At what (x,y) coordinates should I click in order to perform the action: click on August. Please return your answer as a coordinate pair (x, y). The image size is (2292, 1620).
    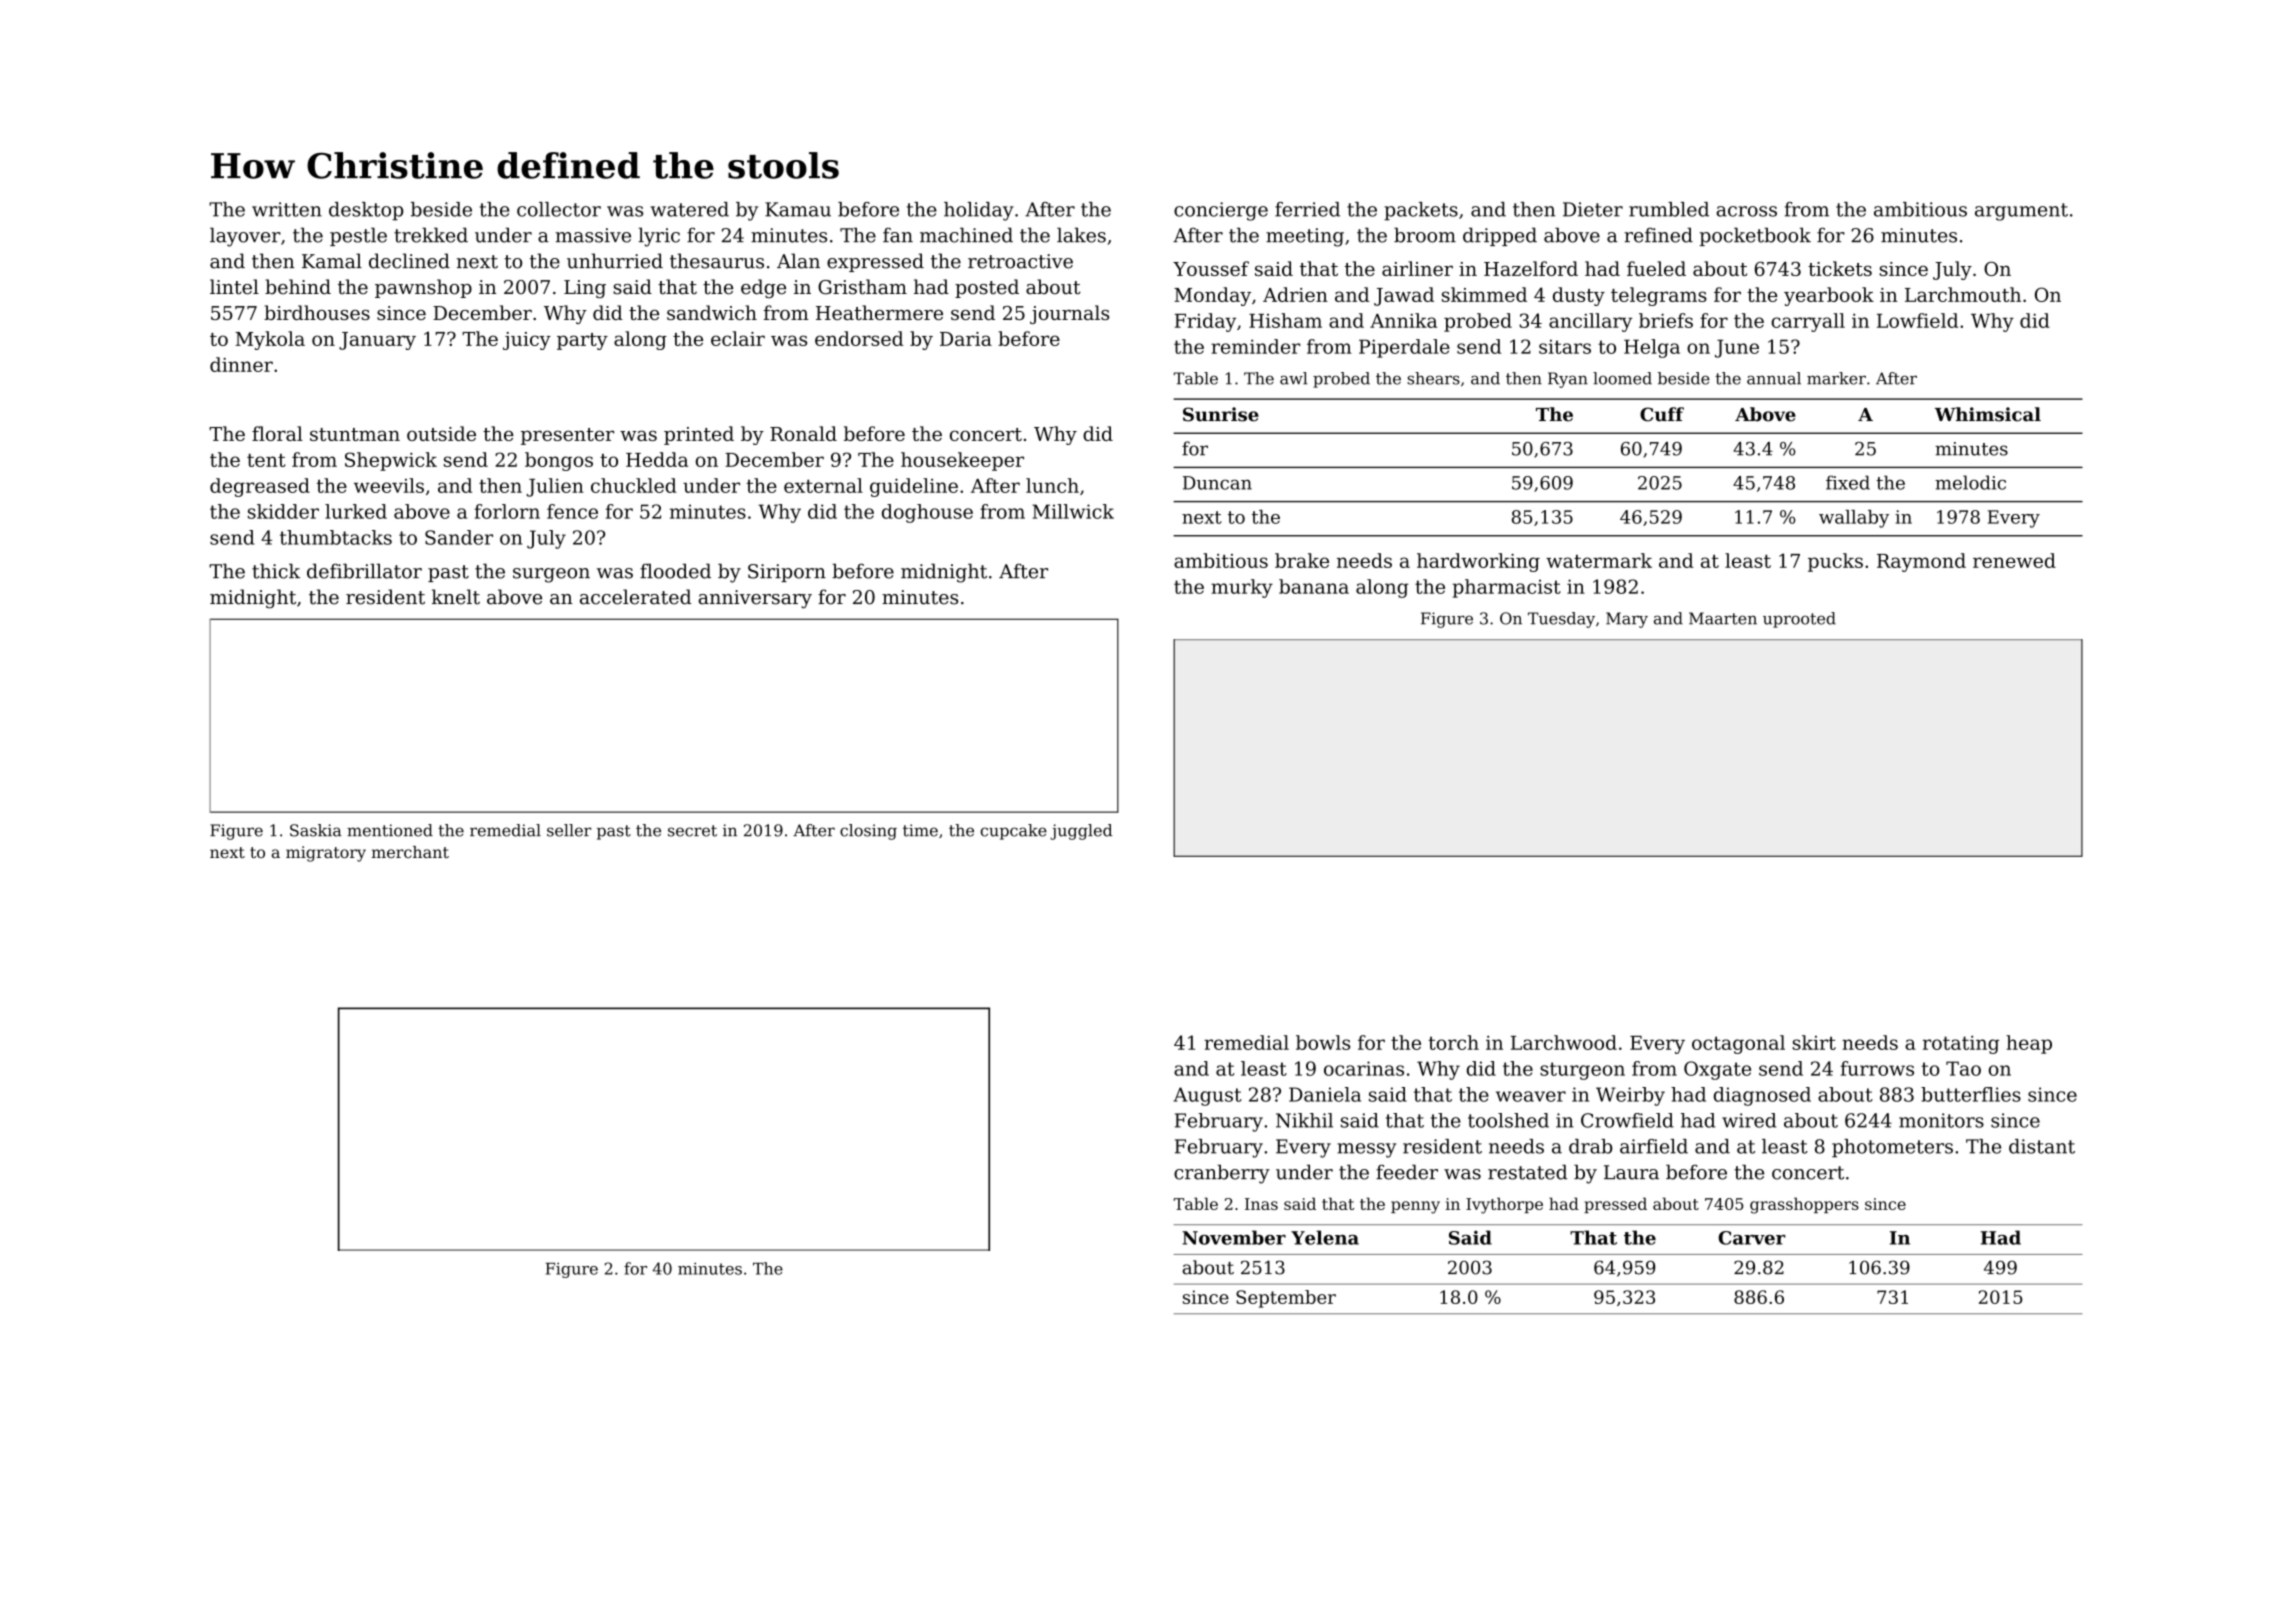
    Looking at the image, I should click on (1208, 1096).
